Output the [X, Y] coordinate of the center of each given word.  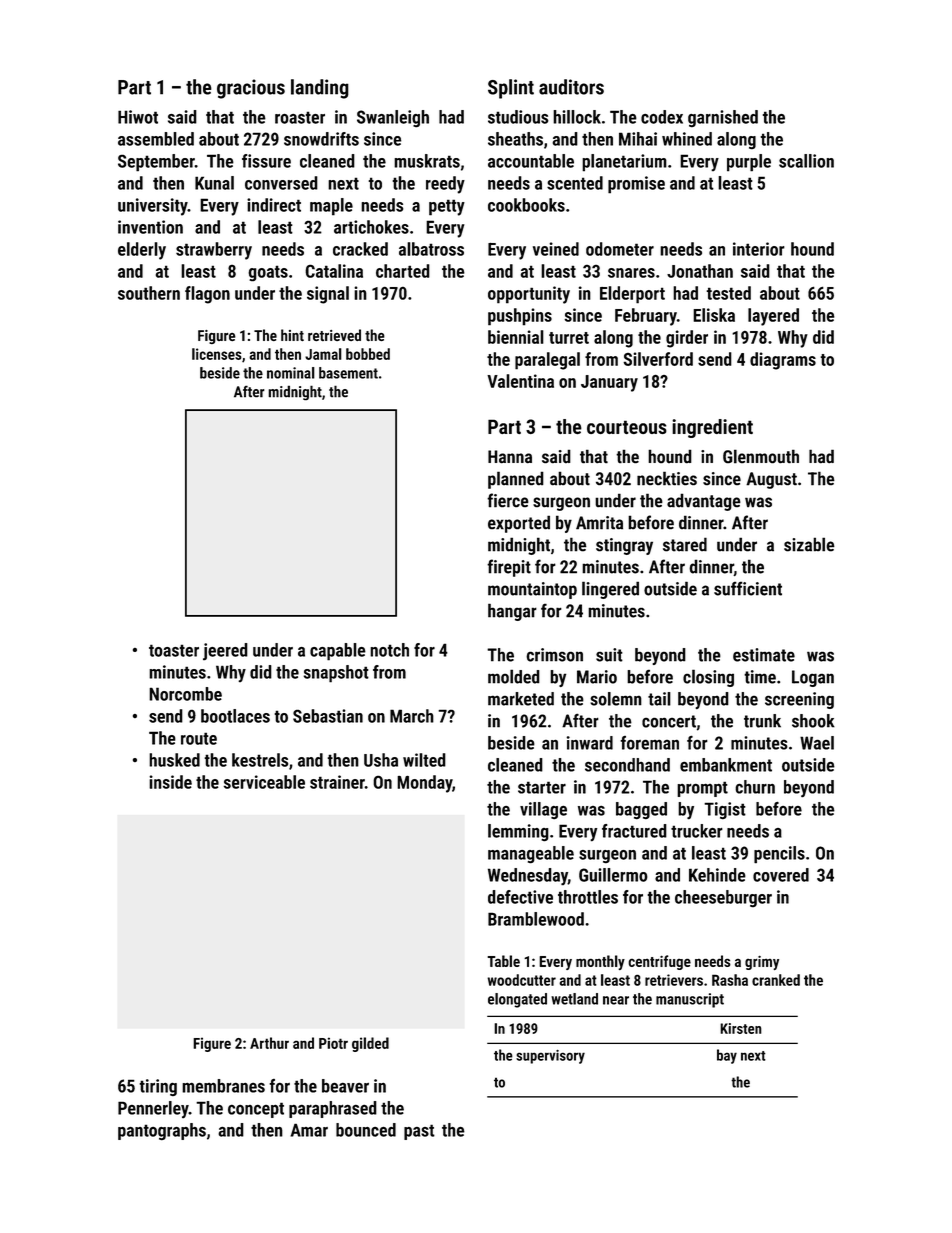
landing [320, 89]
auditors [571, 87]
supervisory [550, 1057]
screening [799, 700]
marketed [521, 699]
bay [727, 1056]
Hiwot [138, 117]
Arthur [269, 1043]
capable [338, 652]
